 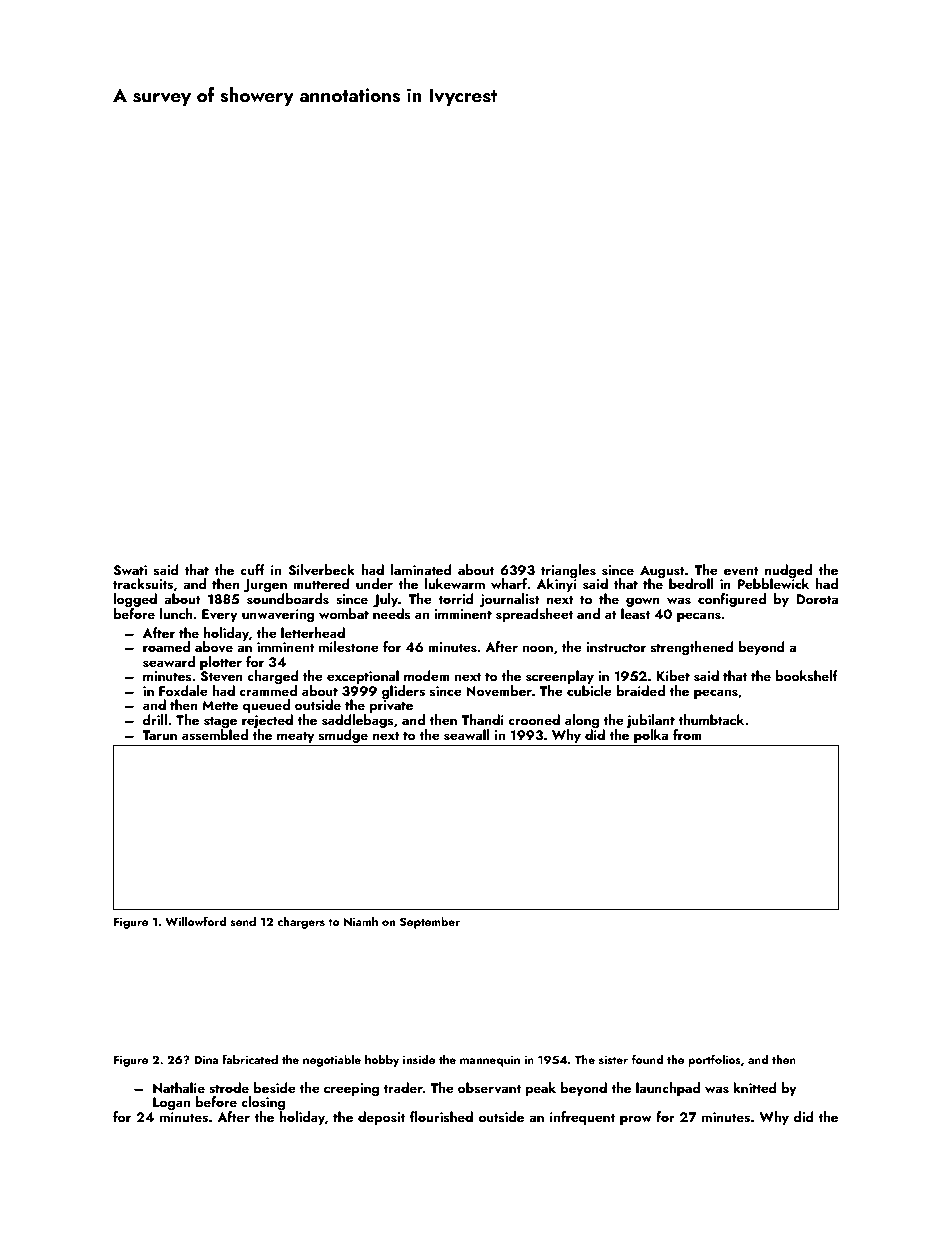 What do you see at coordinates (613, 1059) in the document?
I see `sister` at bounding box center [613, 1059].
